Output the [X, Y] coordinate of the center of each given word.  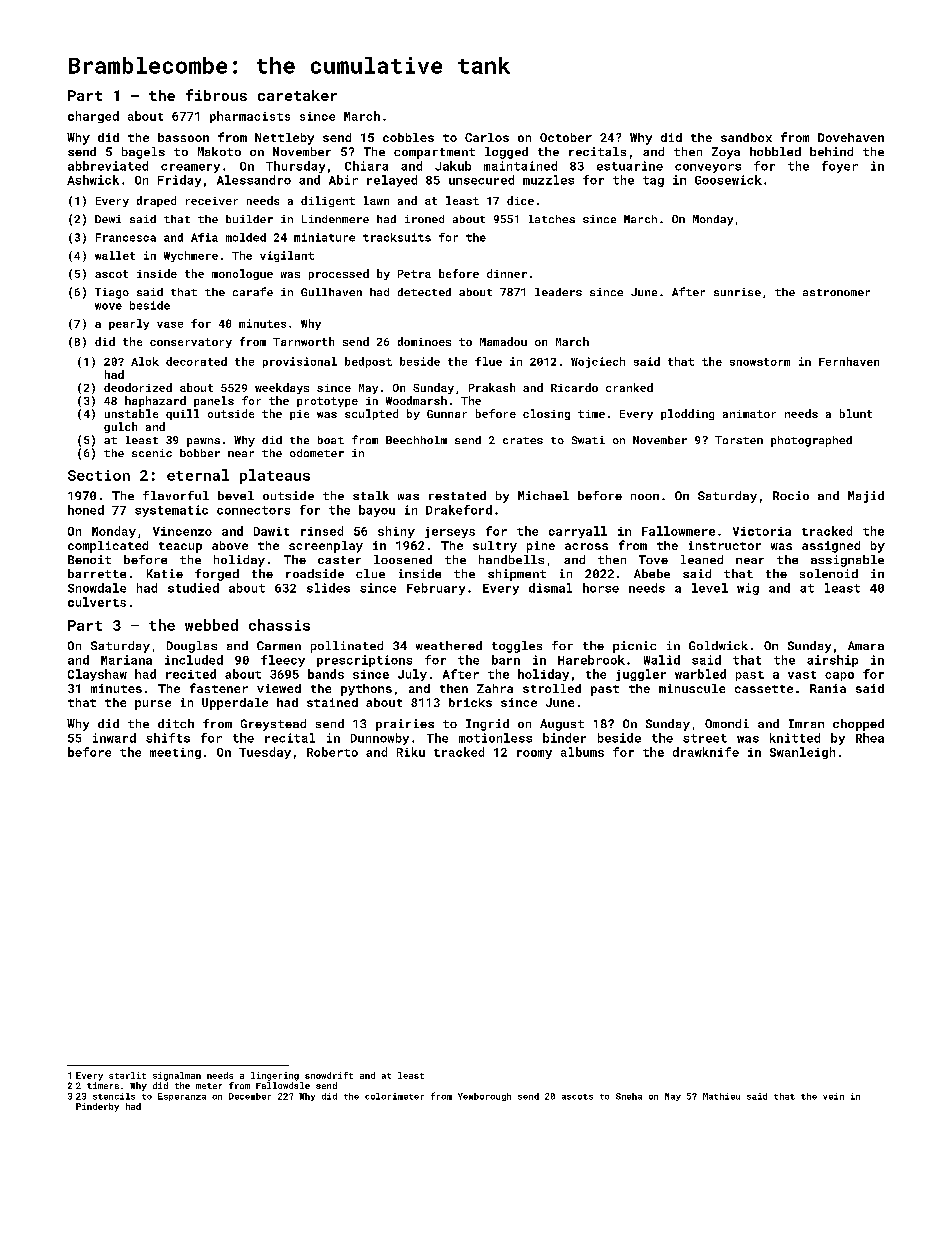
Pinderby [97, 1107]
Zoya [726, 153]
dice [520, 200]
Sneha [629, 1096]
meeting [175, 753]
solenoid [829, 573]
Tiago [112, 293]
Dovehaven [851, 137]
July [412, 675]
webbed [211, 625]
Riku [411, 752]
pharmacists [250, 117]
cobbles [408, 137]
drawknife [706, 752]
